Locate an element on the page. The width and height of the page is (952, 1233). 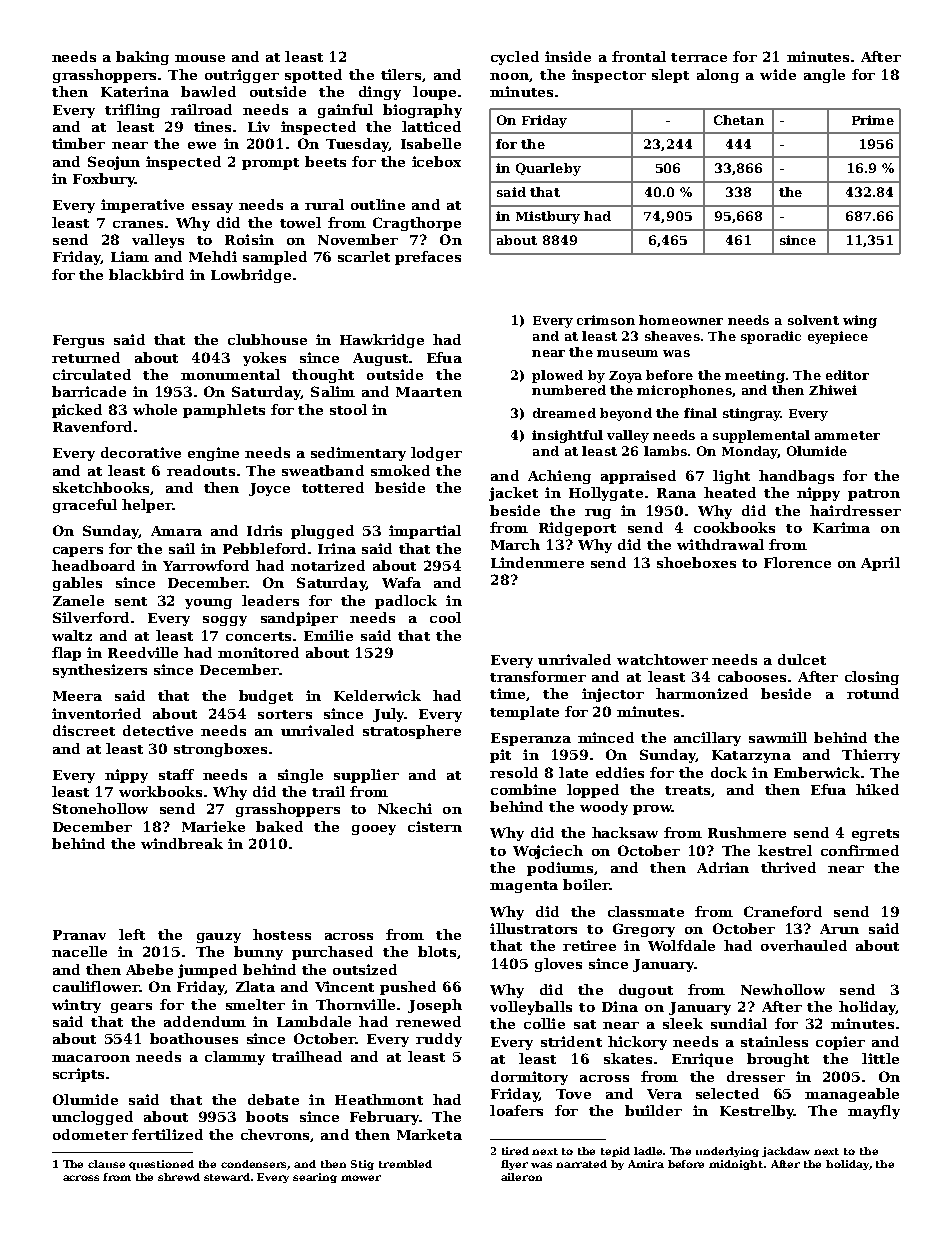
inside is located at coordinates (568, 56).
